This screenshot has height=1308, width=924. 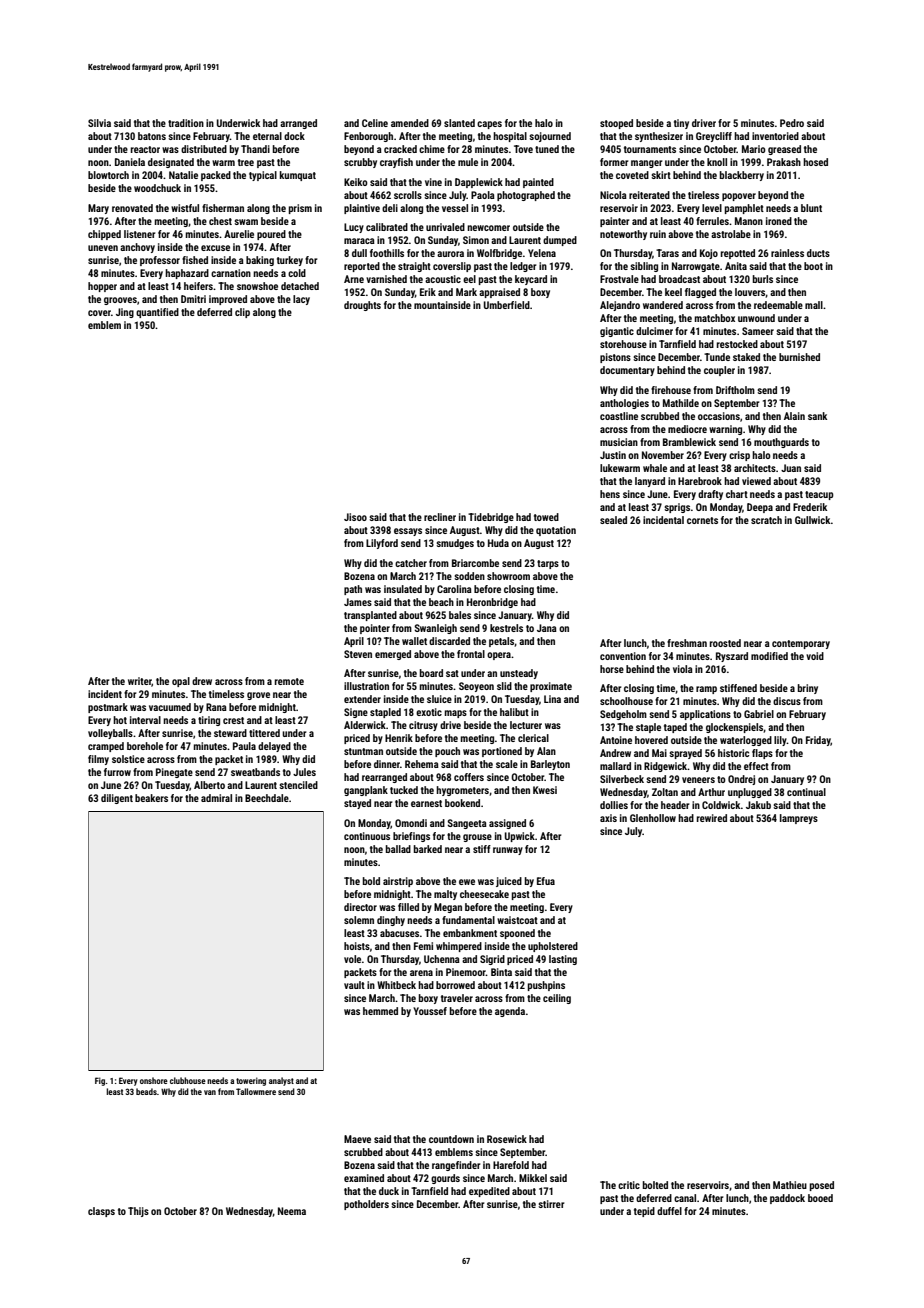 I want to click on Alberto, so click(x=209, y=785).
